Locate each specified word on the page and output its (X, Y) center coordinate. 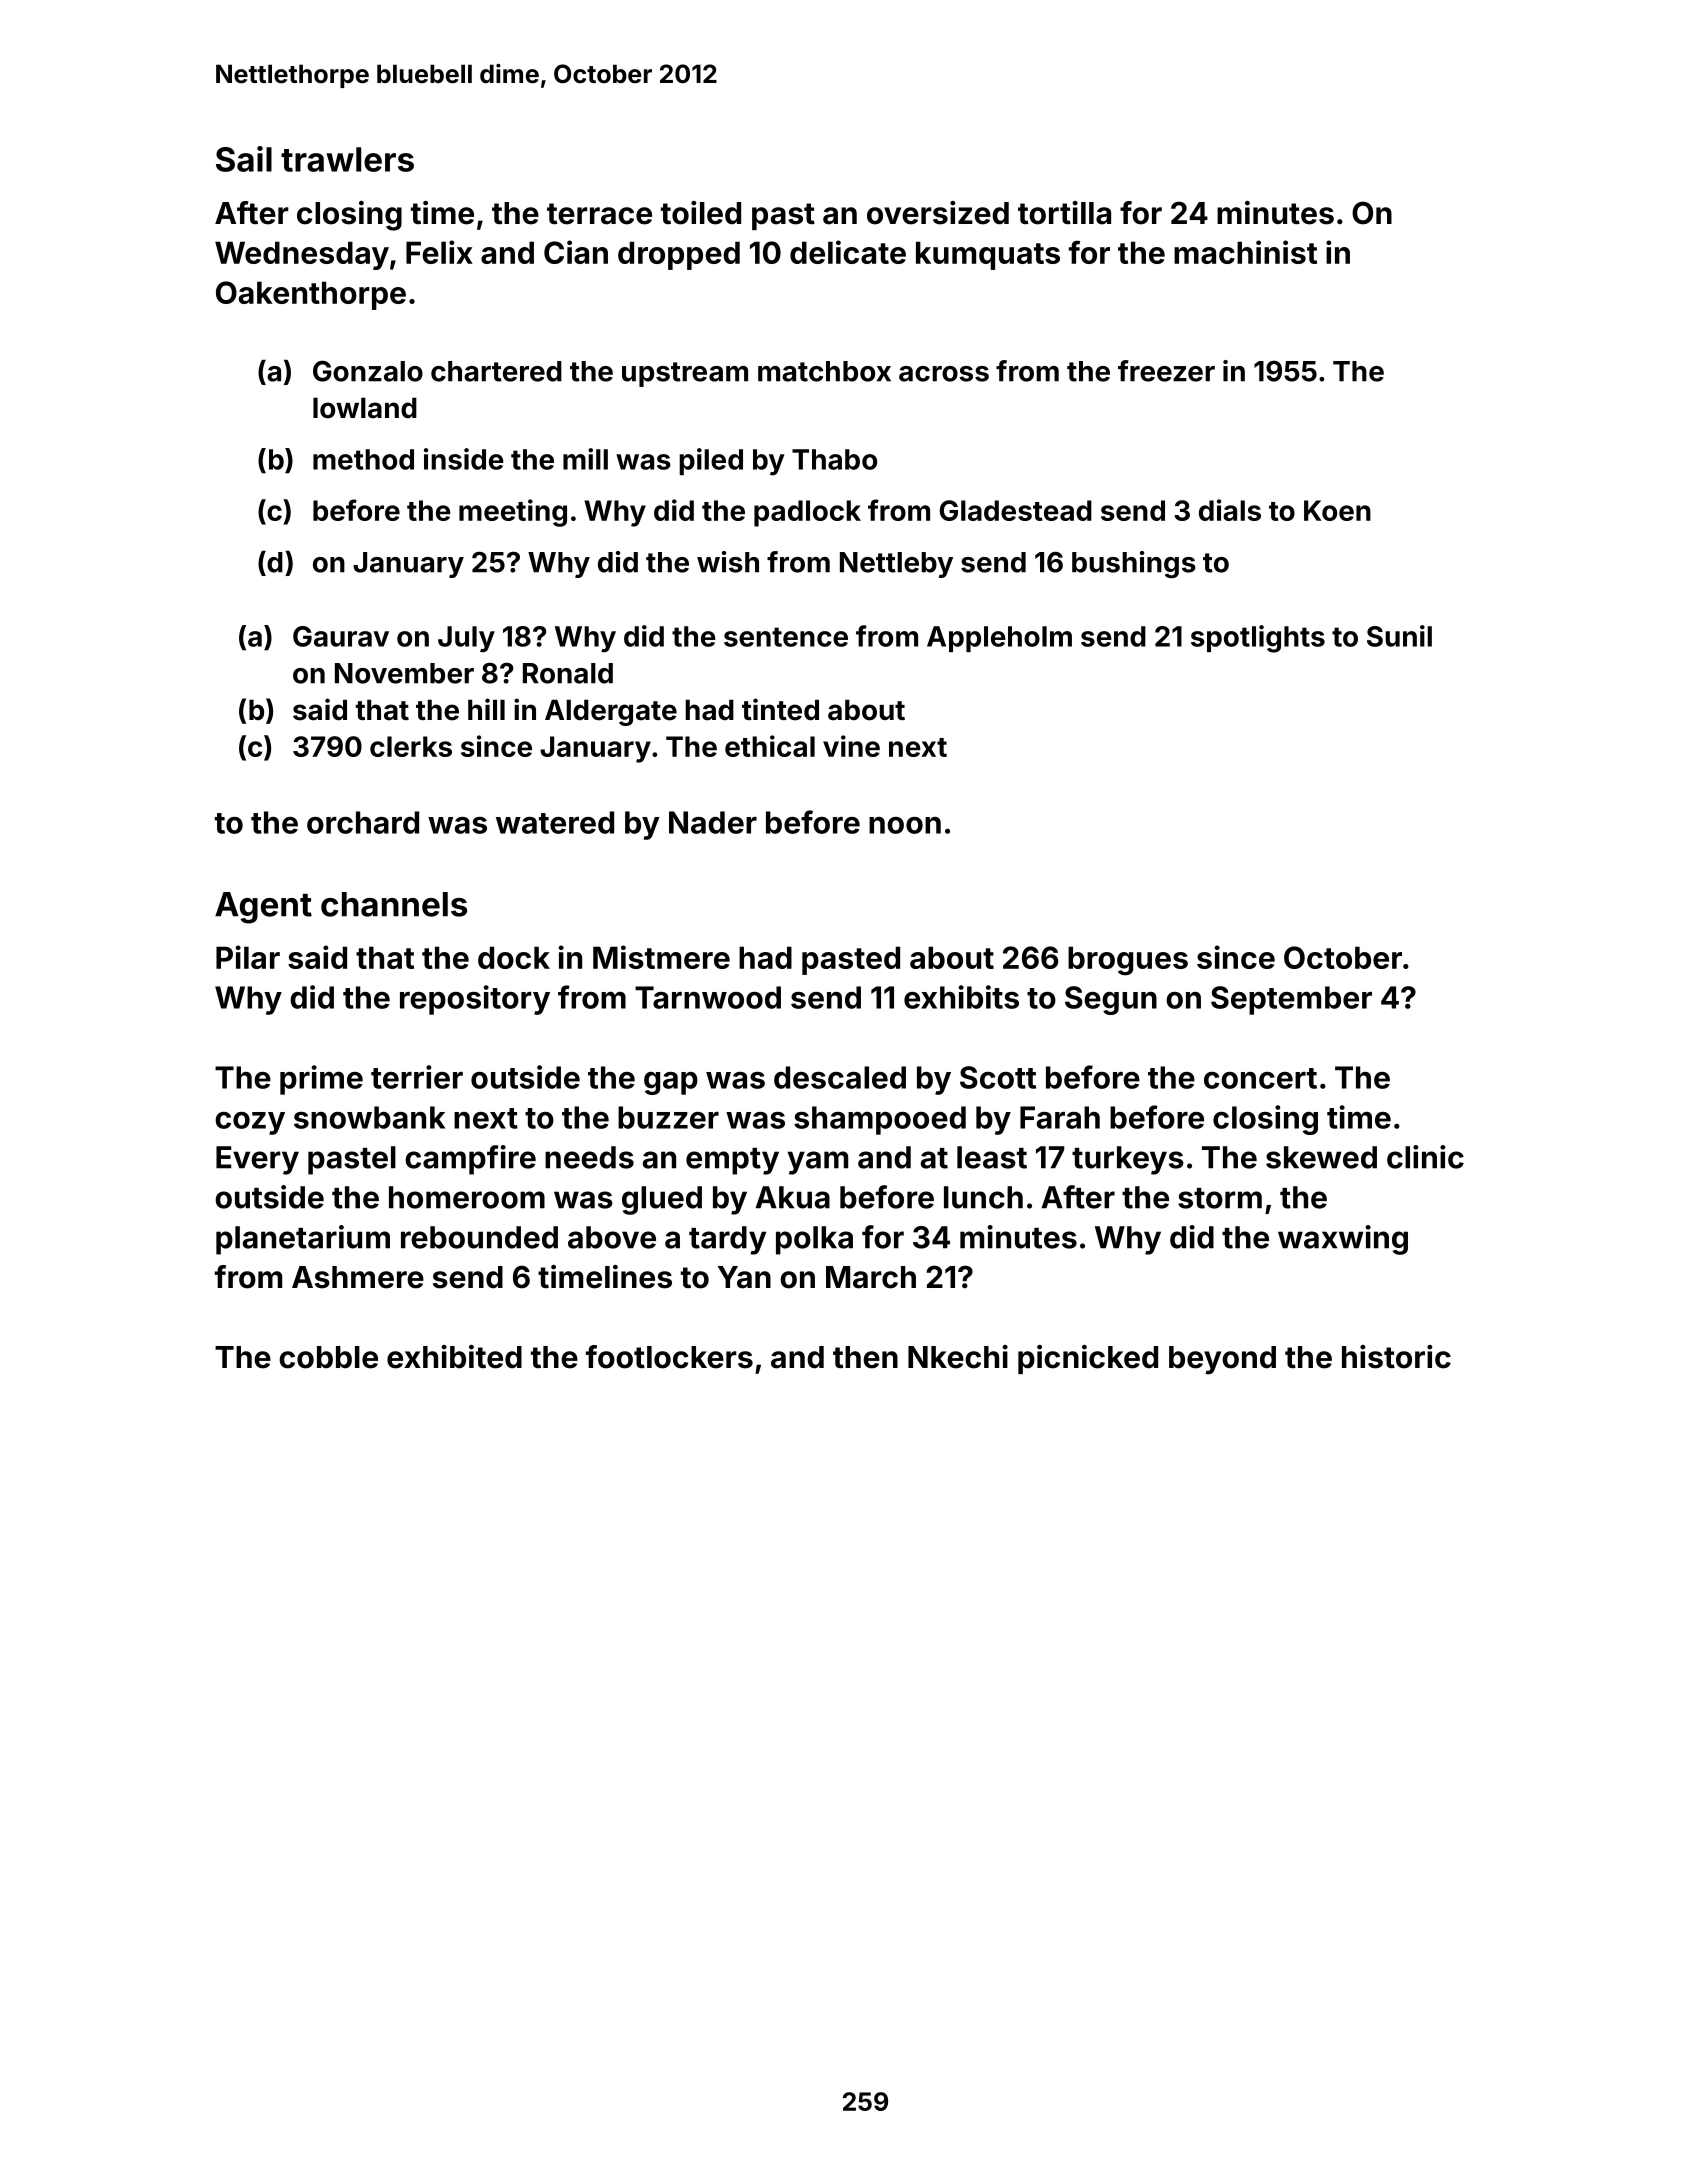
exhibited (454, 1357)
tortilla (1064, 213)
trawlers (347, 159)
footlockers (669, 1357)
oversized (938, 213)
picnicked (1088, 1359)
